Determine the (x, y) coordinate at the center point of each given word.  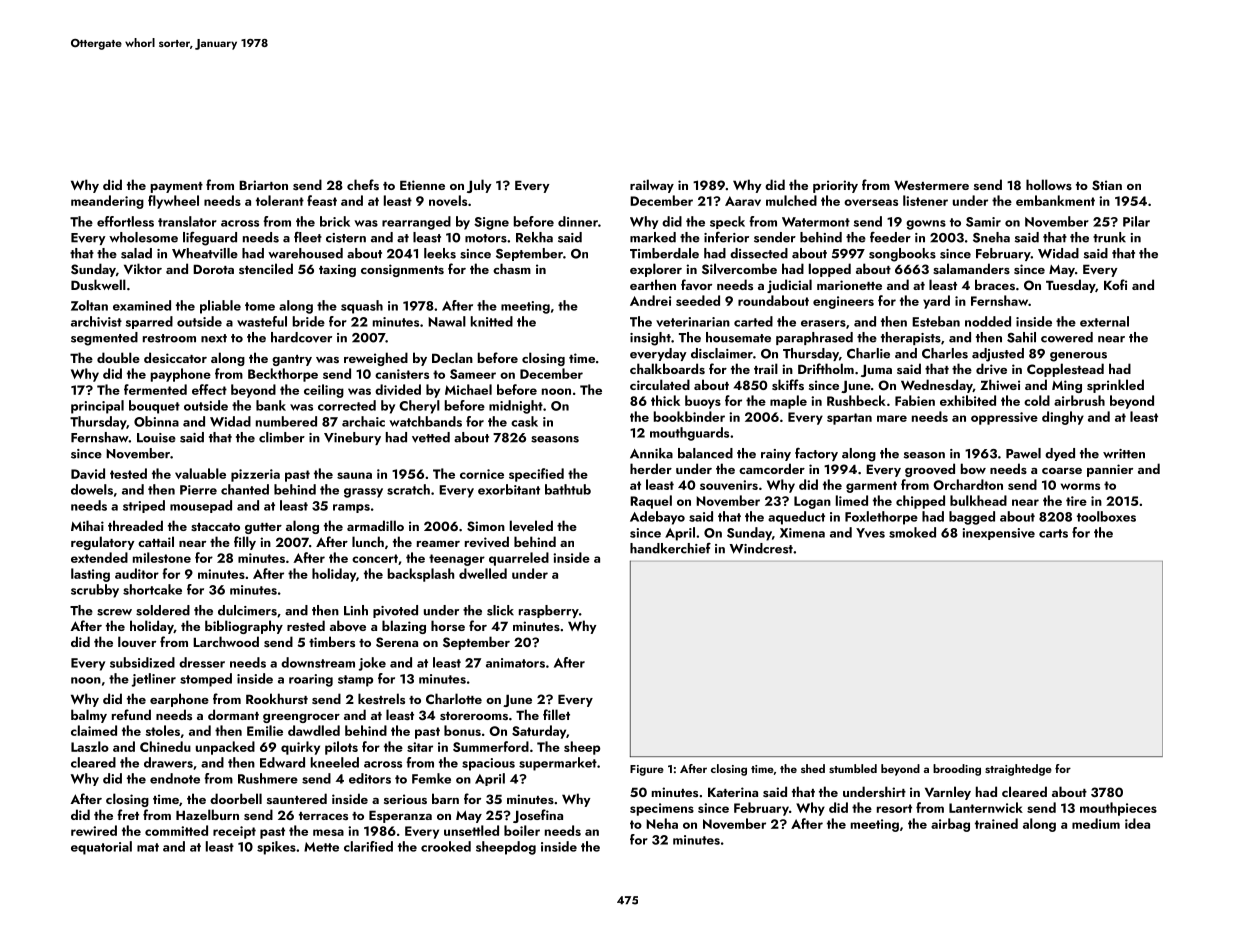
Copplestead (1065, 370)
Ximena (802, 533)
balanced (705, 453)
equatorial (101, 848)
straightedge (1018, 770)
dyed (1060, 454)
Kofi (1115, 284)
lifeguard (210, 239)
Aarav (743, 201)
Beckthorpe (283, 375)
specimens (662, 809)
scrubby (95, 591)
